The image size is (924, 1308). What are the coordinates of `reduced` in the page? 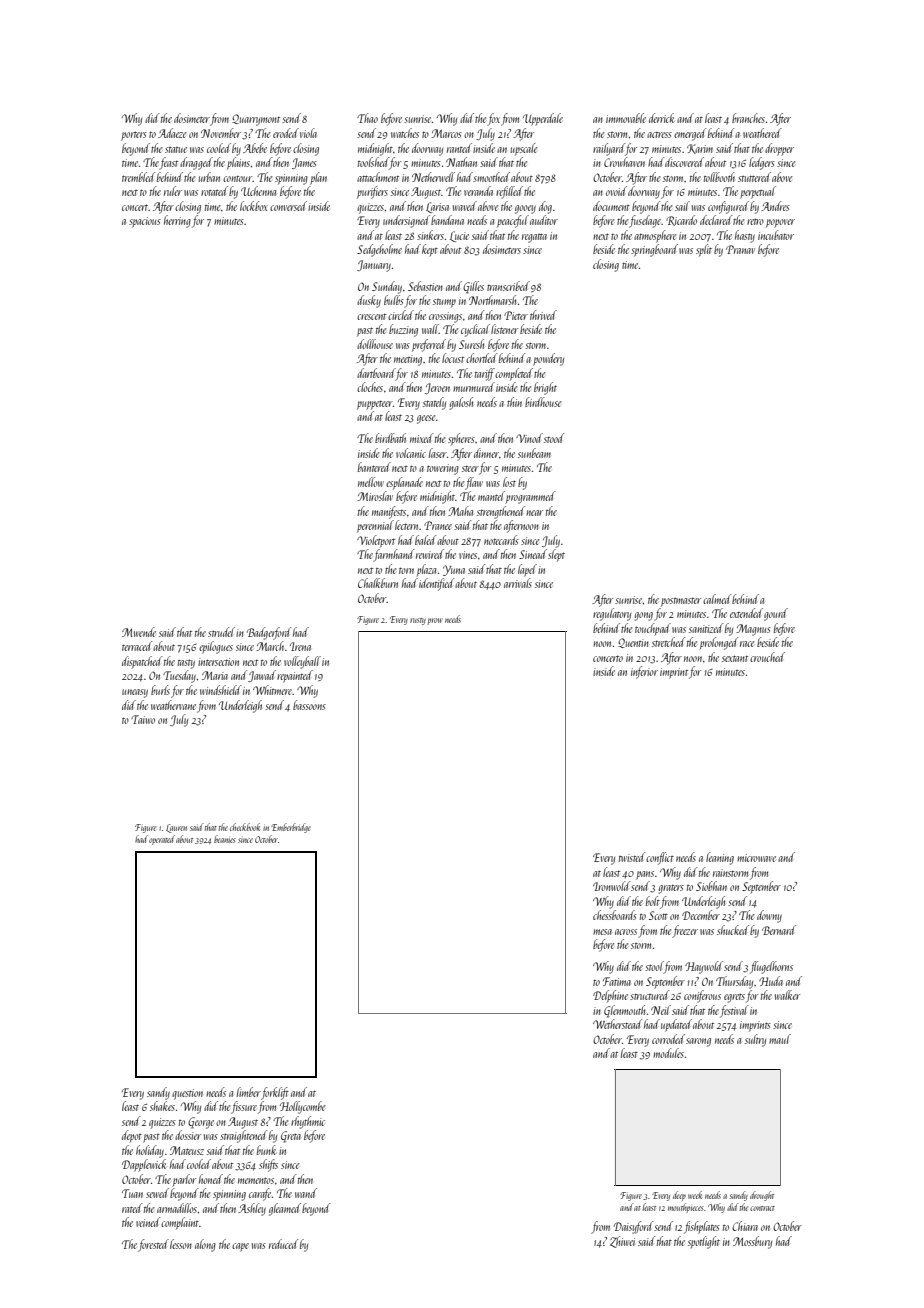 It's located at (284, 1244).
